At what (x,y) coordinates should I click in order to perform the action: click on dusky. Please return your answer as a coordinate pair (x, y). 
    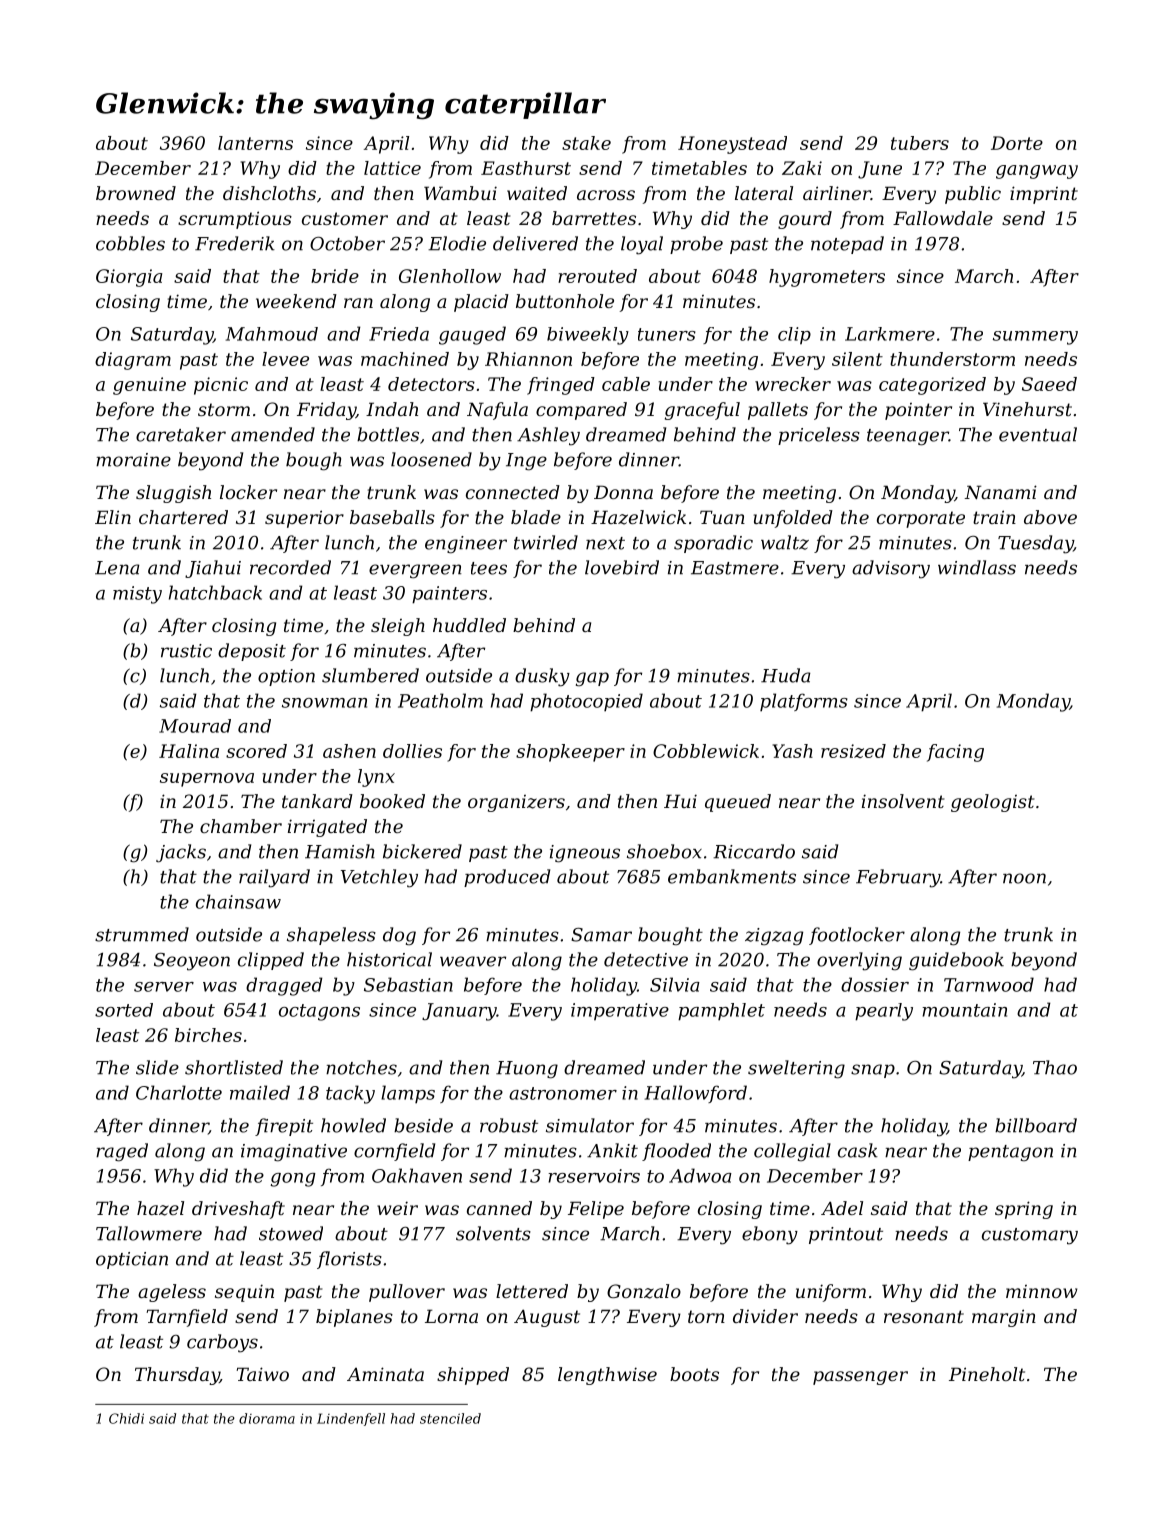
    Looking at the image, I should click on (542, 677).
